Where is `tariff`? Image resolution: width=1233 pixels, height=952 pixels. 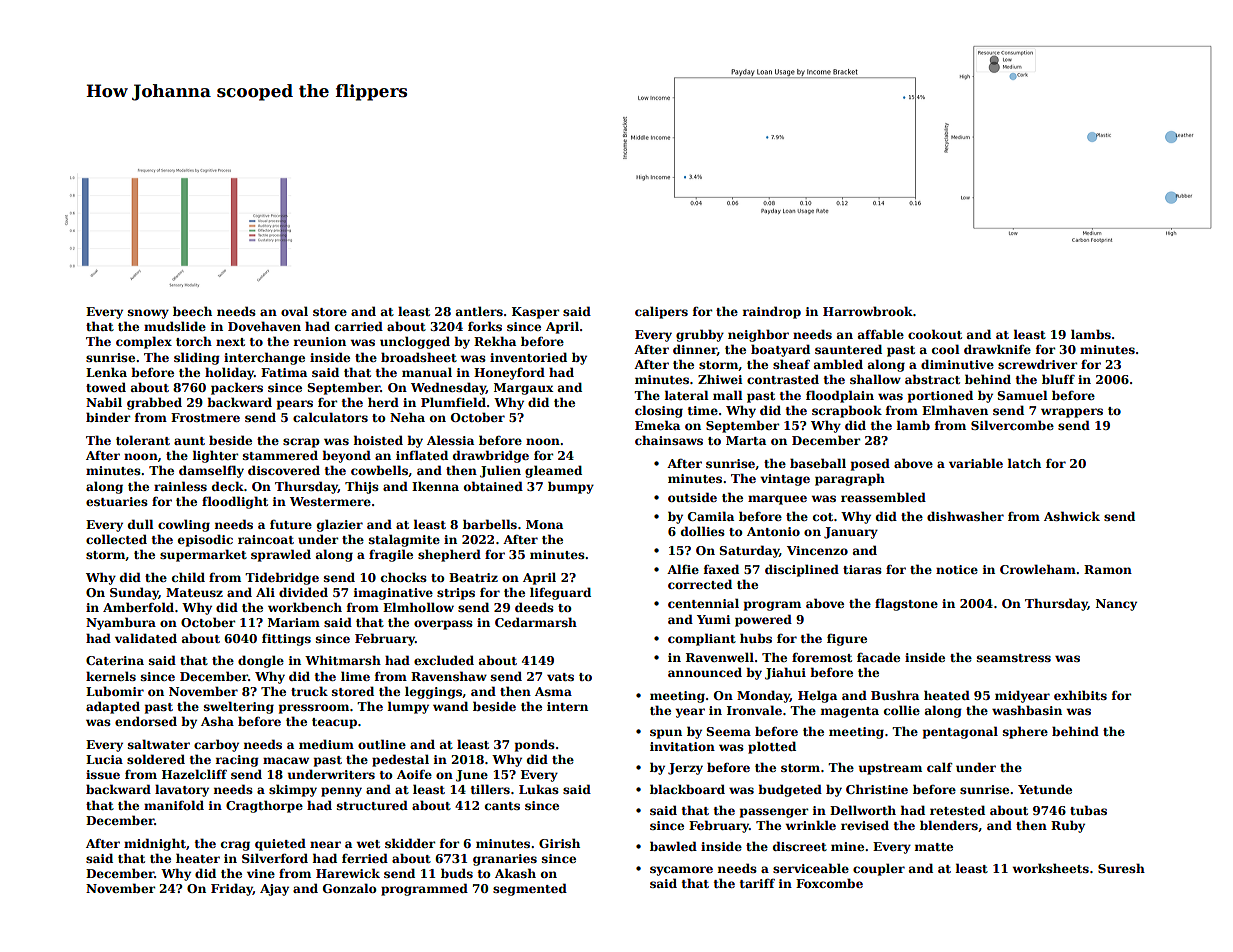 tariff is located at coordinates (757, 883).
